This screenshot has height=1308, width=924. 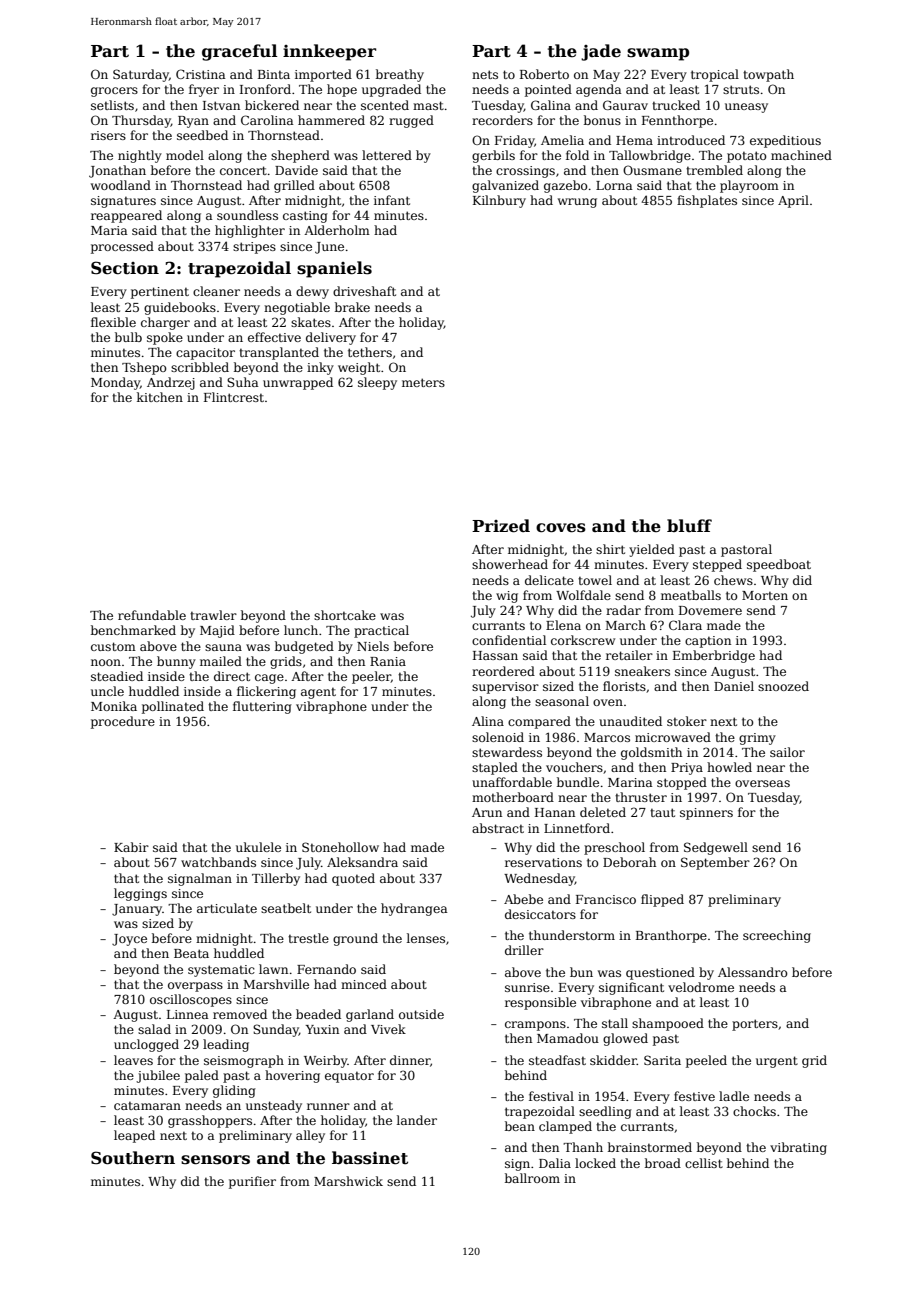 I want to click on quoted, so click(x=353, y=879).
